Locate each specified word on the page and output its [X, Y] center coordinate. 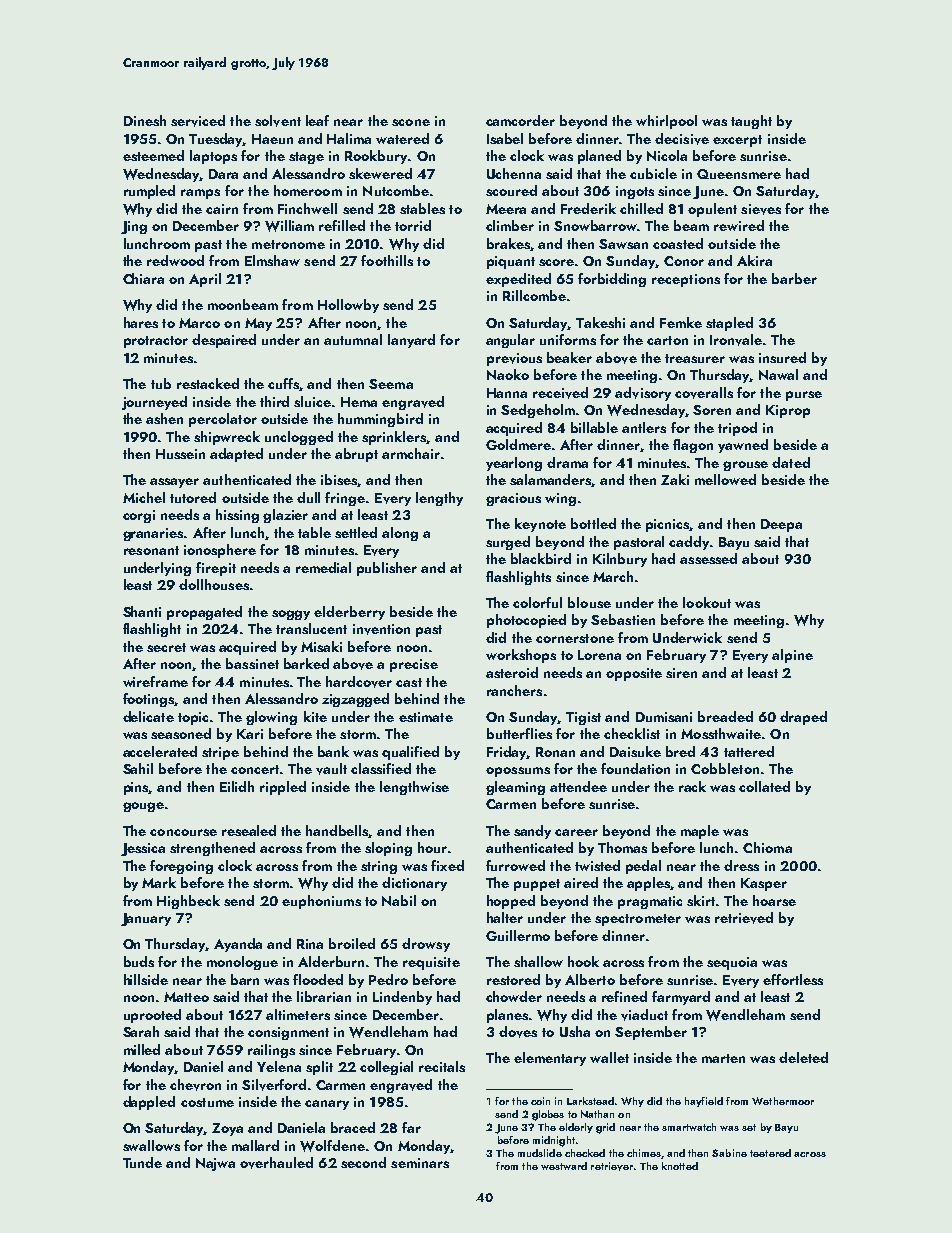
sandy [532, 832]
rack [692, 786]
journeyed [154, 403]
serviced [198, 121]
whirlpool [666, 122]
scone [411, 122]
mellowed [725, 479]
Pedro [388, 979]
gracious [513, 499]
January [146, 919]
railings [271, 1051]
